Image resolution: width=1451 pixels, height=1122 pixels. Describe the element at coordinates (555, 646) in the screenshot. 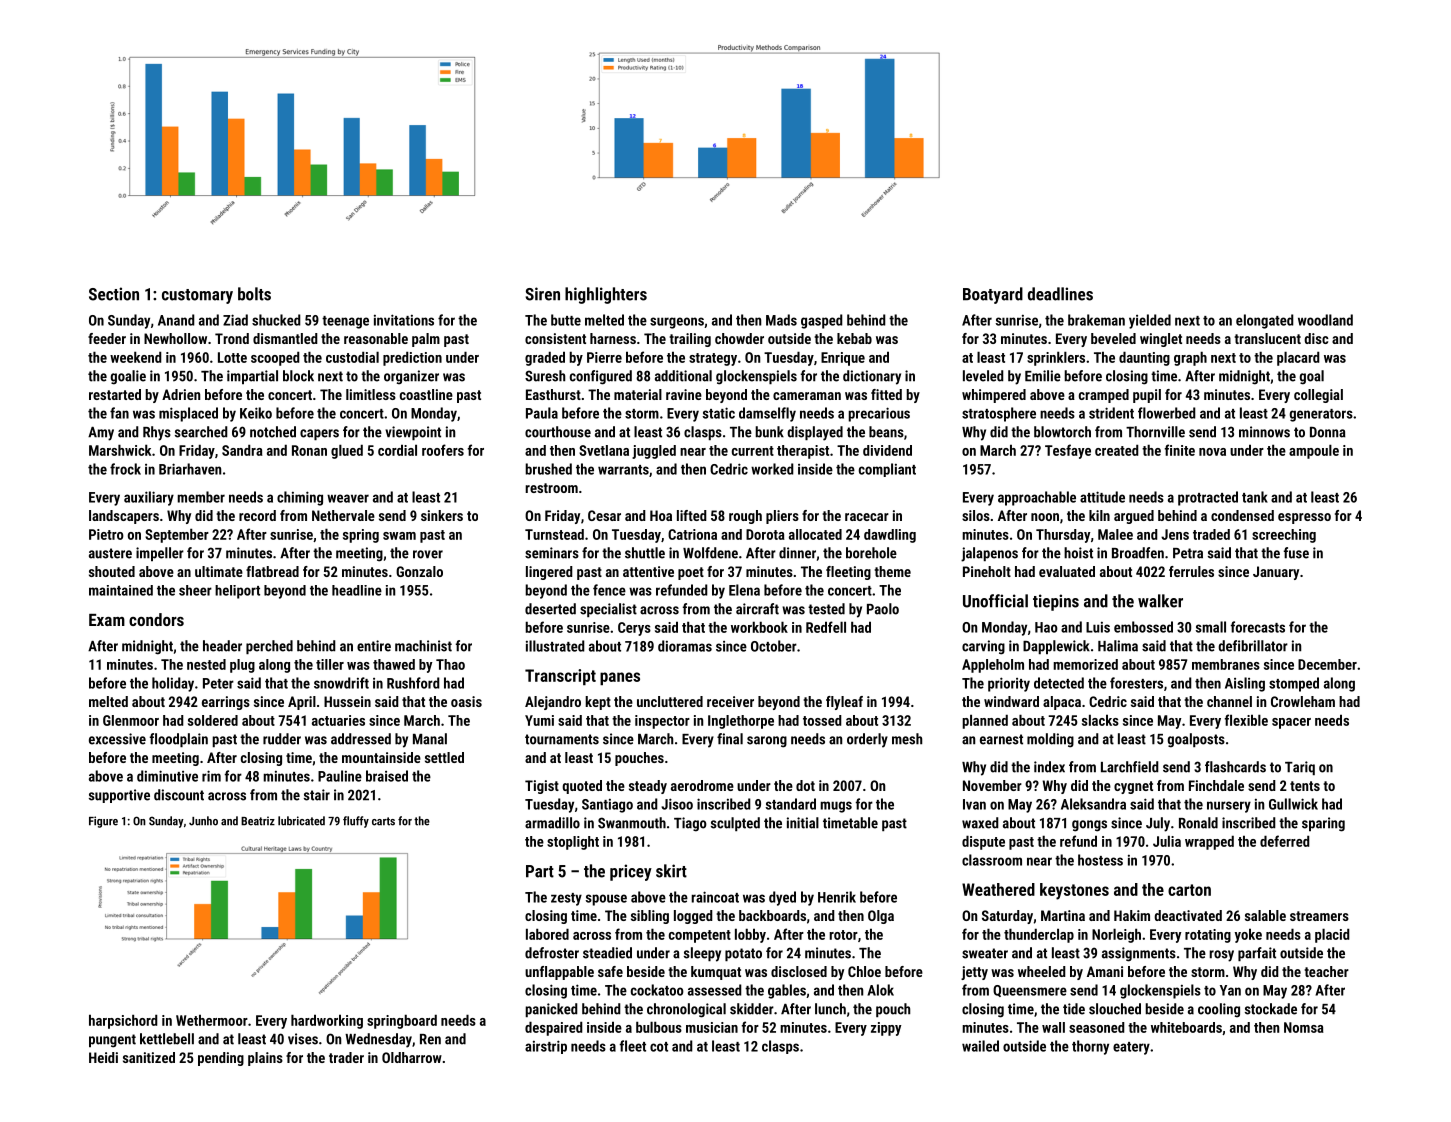

I see `illustrated` at that location.
